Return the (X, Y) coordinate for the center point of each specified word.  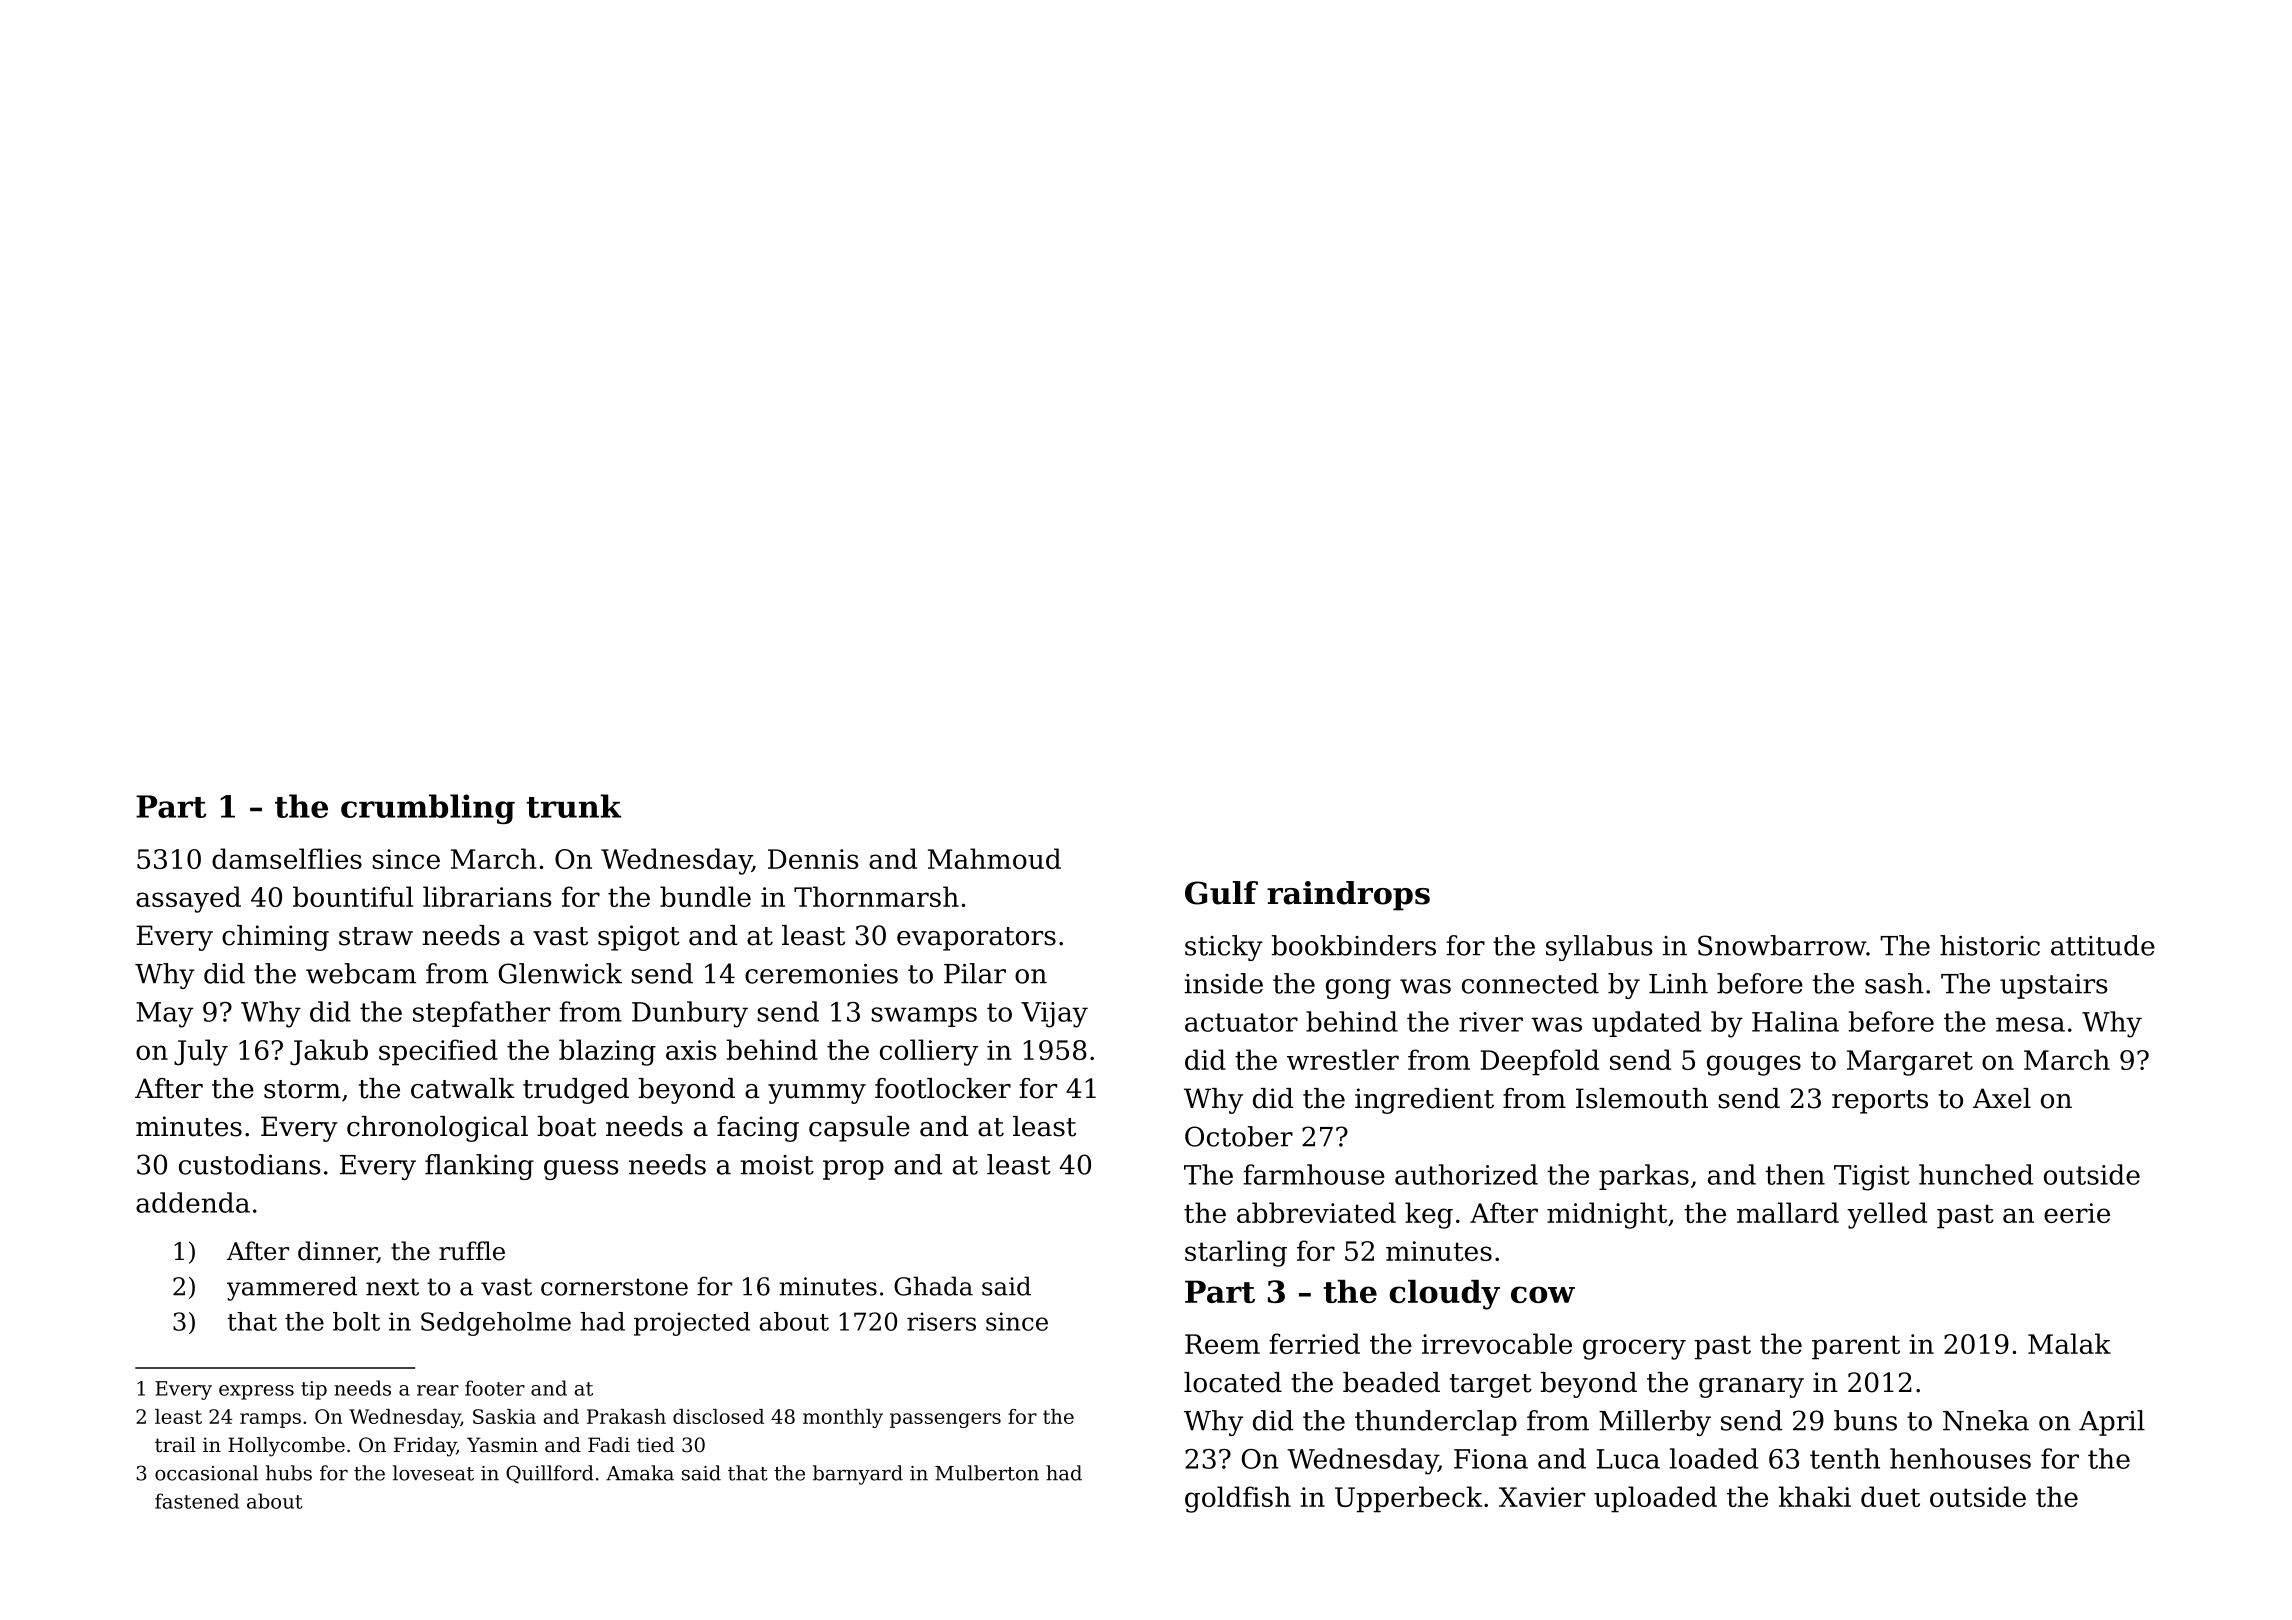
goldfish (1238, 1499)
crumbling (428, 809)
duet (1890, 1496)
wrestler (1343, 1059)
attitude (2103, 945)
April (2112, 1423)
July (201, 1052)
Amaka (640, 1473)
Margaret (1910, 1063)
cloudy (1445, 1295)
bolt (356, 1321)
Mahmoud (994, 858)
